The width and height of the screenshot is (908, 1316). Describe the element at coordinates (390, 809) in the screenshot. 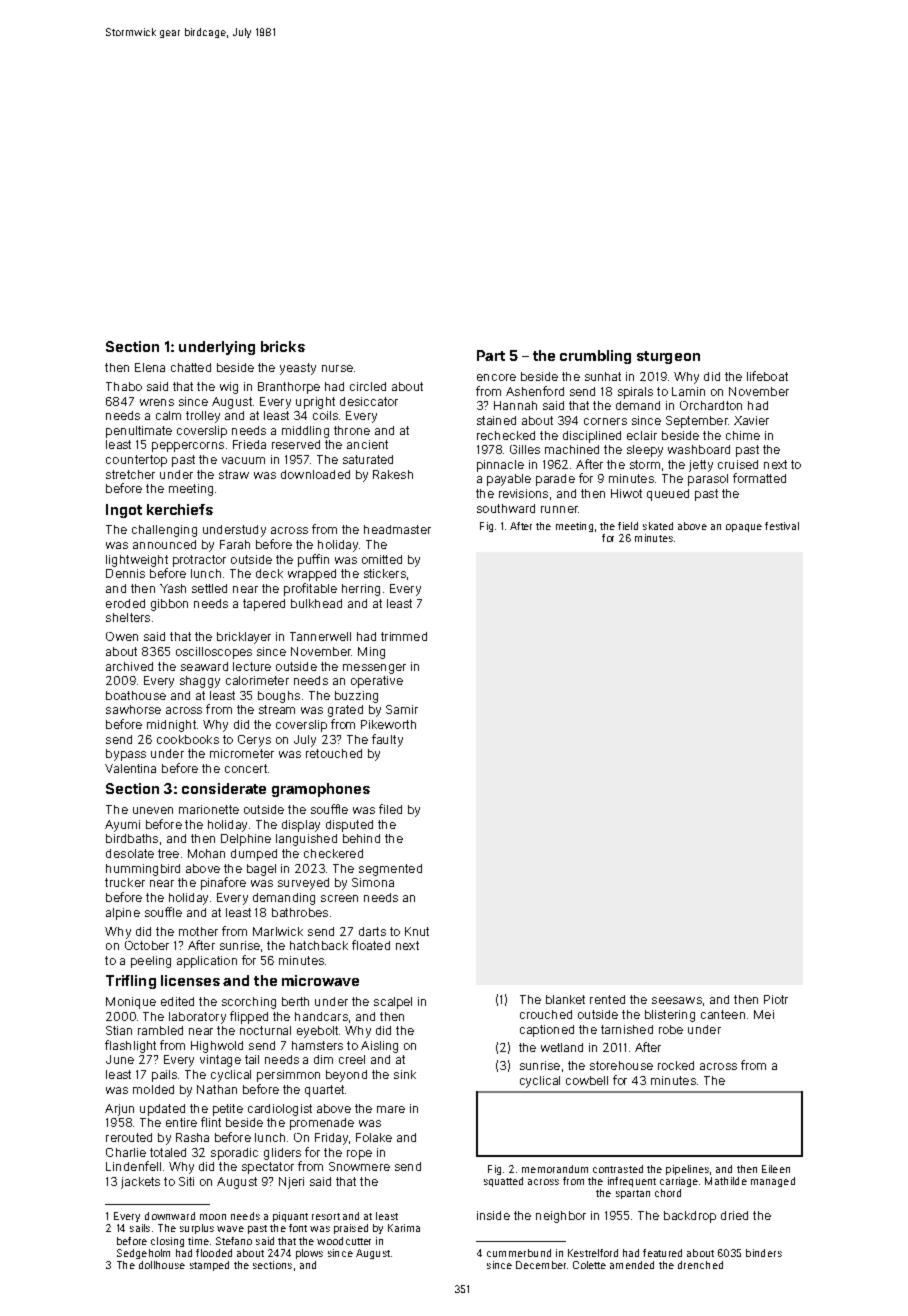

I see `filed` at that location.
